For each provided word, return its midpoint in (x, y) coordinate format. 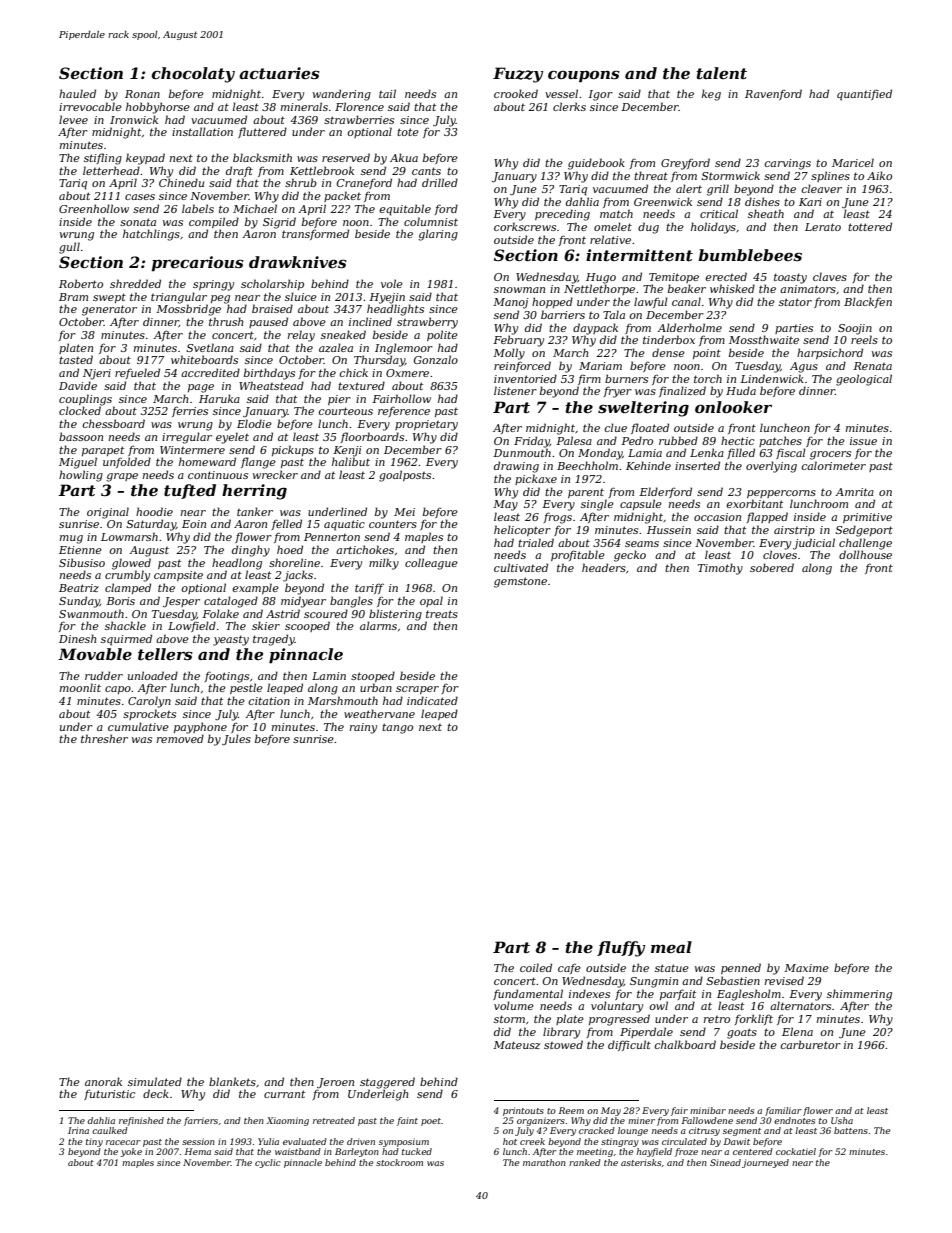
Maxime (806, 968)
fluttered (262, 132)
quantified (864, 95)
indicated (432, 700)
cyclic (268, 1163)
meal (671, 947)
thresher (104, 738)
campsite (178, 576)
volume (514, 1005)
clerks (569, 106)
